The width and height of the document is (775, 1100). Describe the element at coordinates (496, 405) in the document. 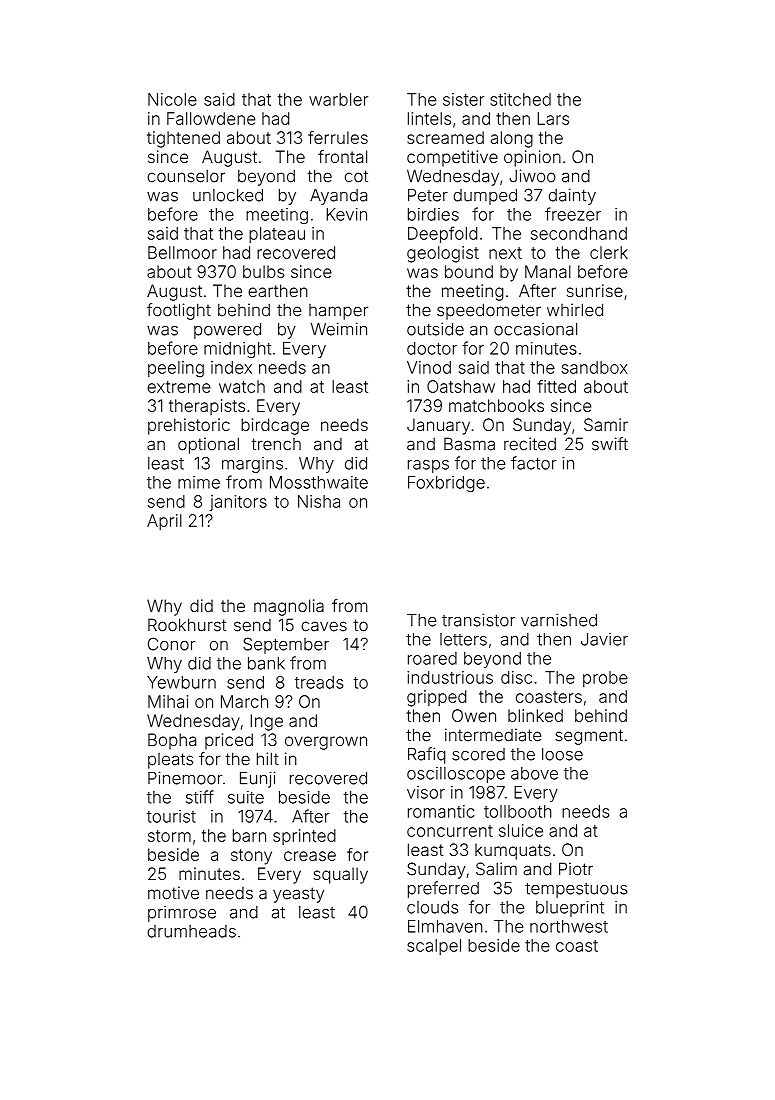

I see `matchbooks` at that location.
